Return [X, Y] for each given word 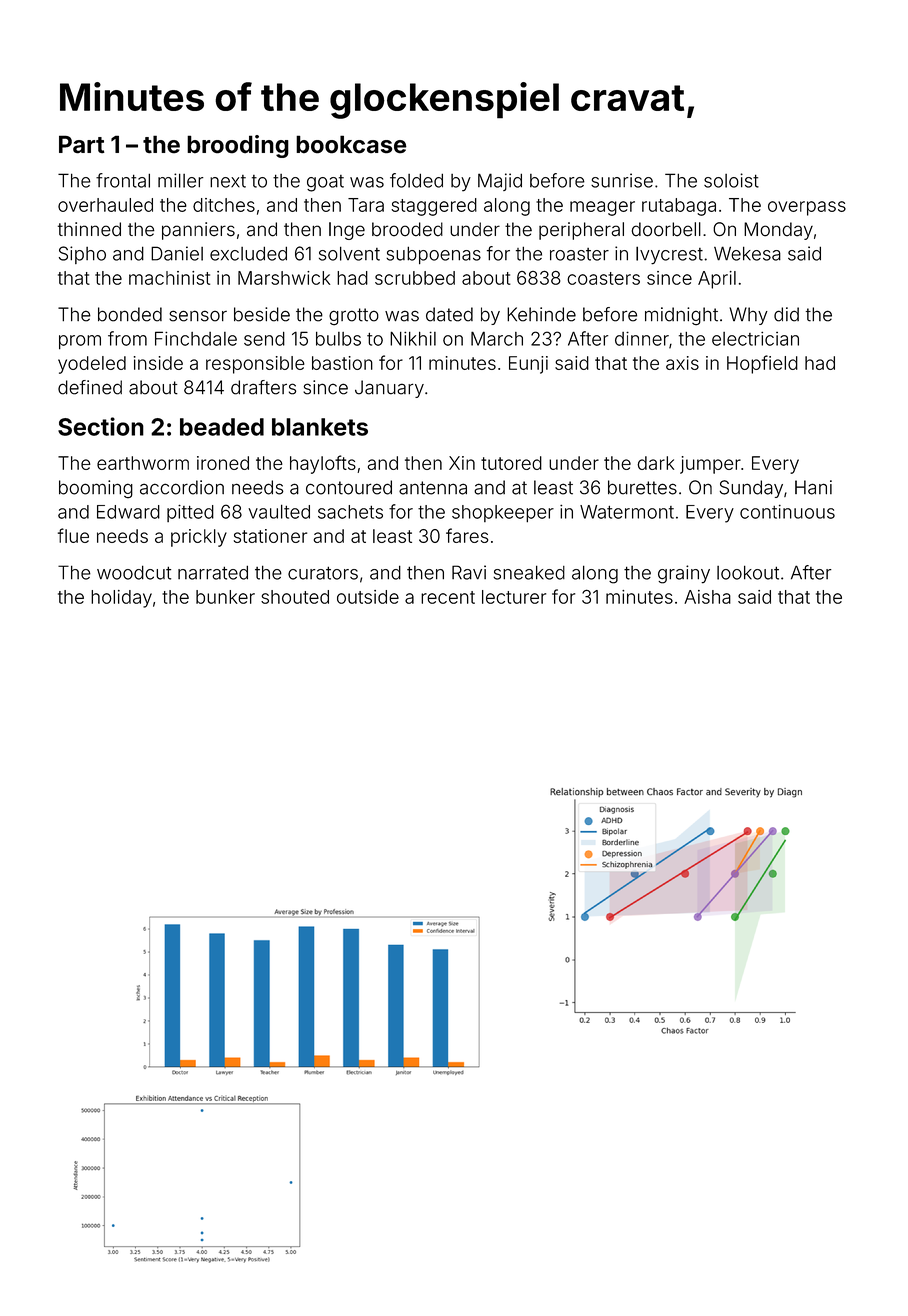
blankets [320, 427]
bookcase [351, 144]
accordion [182, 487]
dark [655, 463]
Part [81, 144]
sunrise [622, 180]
